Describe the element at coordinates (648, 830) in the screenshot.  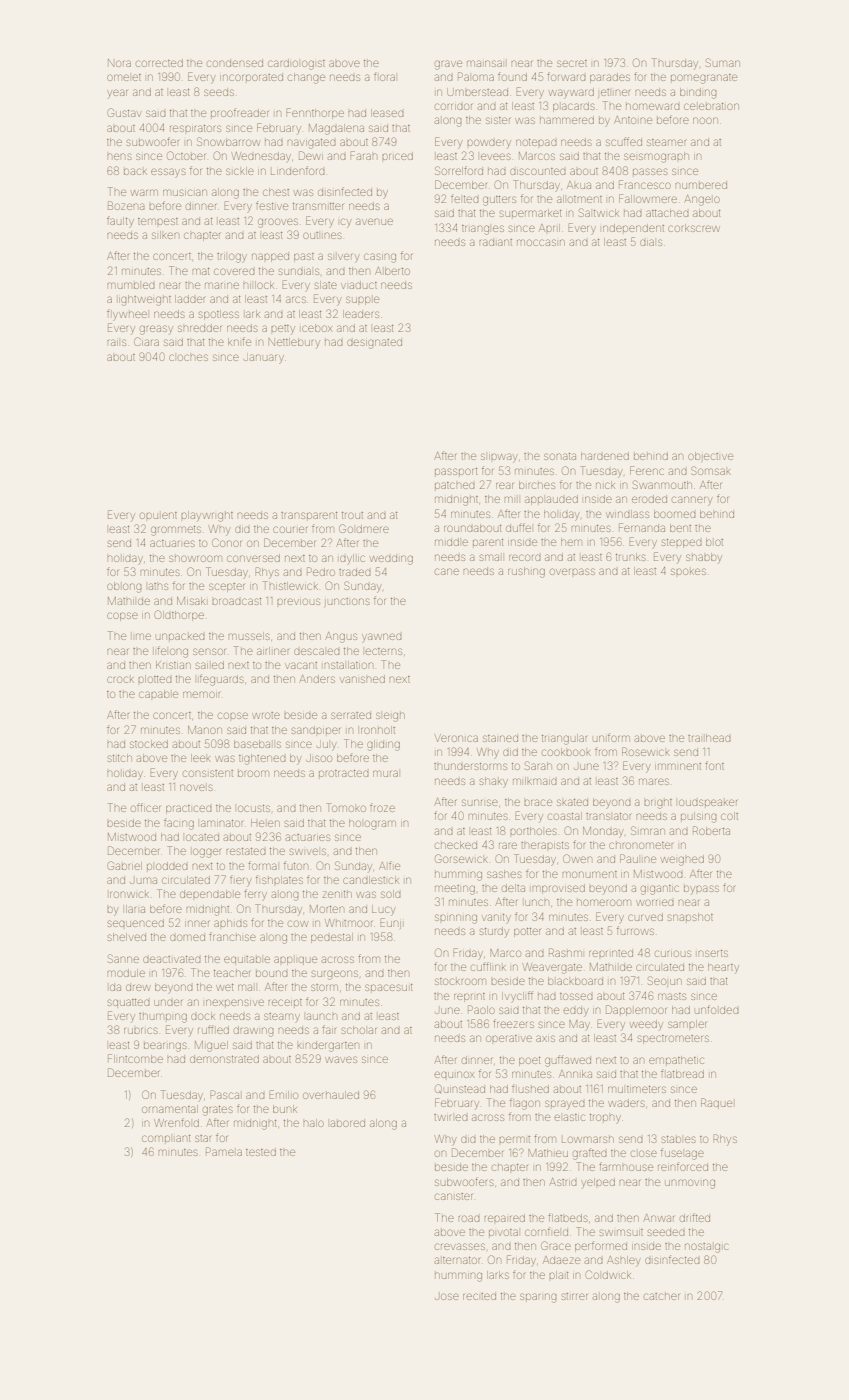
I see `Simran` at that location.
